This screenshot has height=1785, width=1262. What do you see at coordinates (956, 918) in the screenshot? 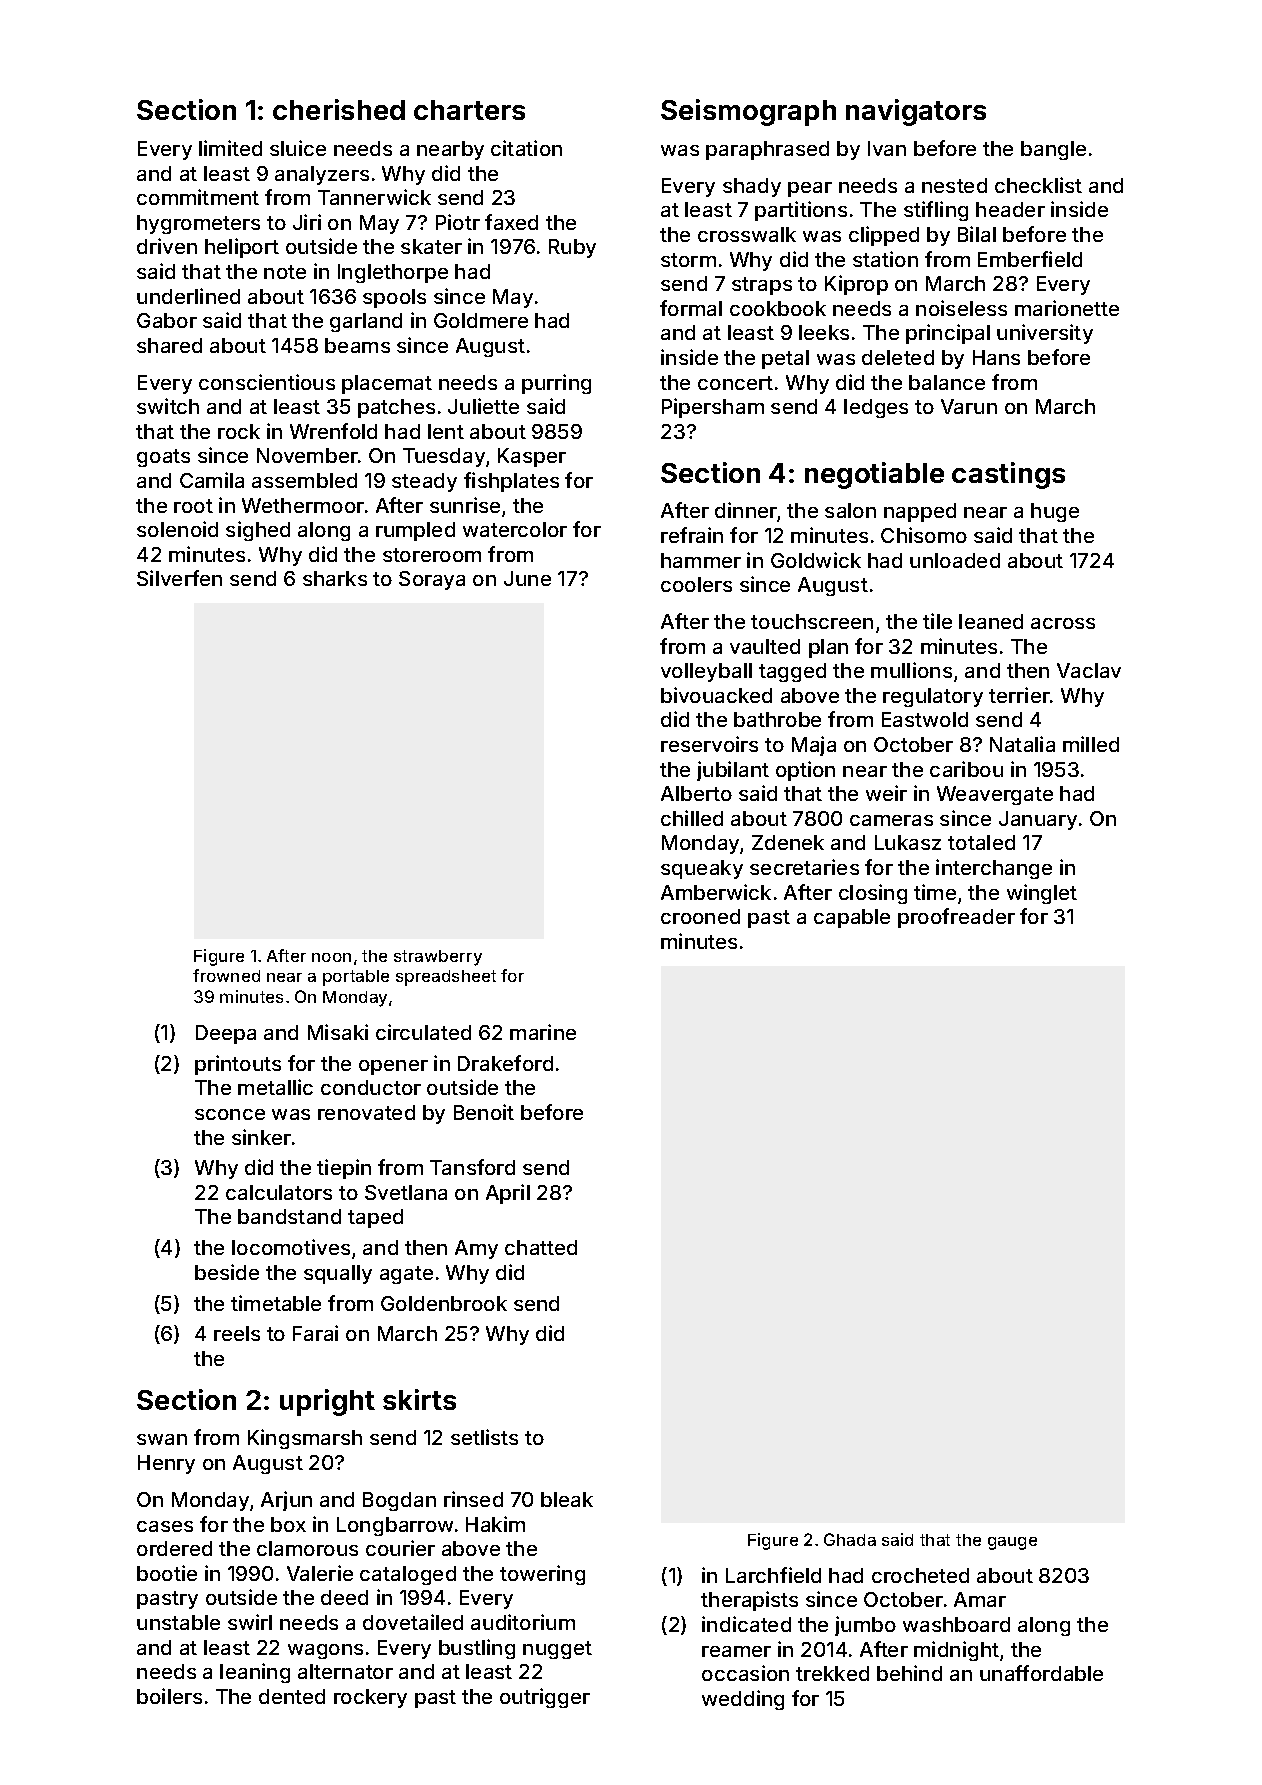
I see `proofreader` at bounding box center [956, 918].
